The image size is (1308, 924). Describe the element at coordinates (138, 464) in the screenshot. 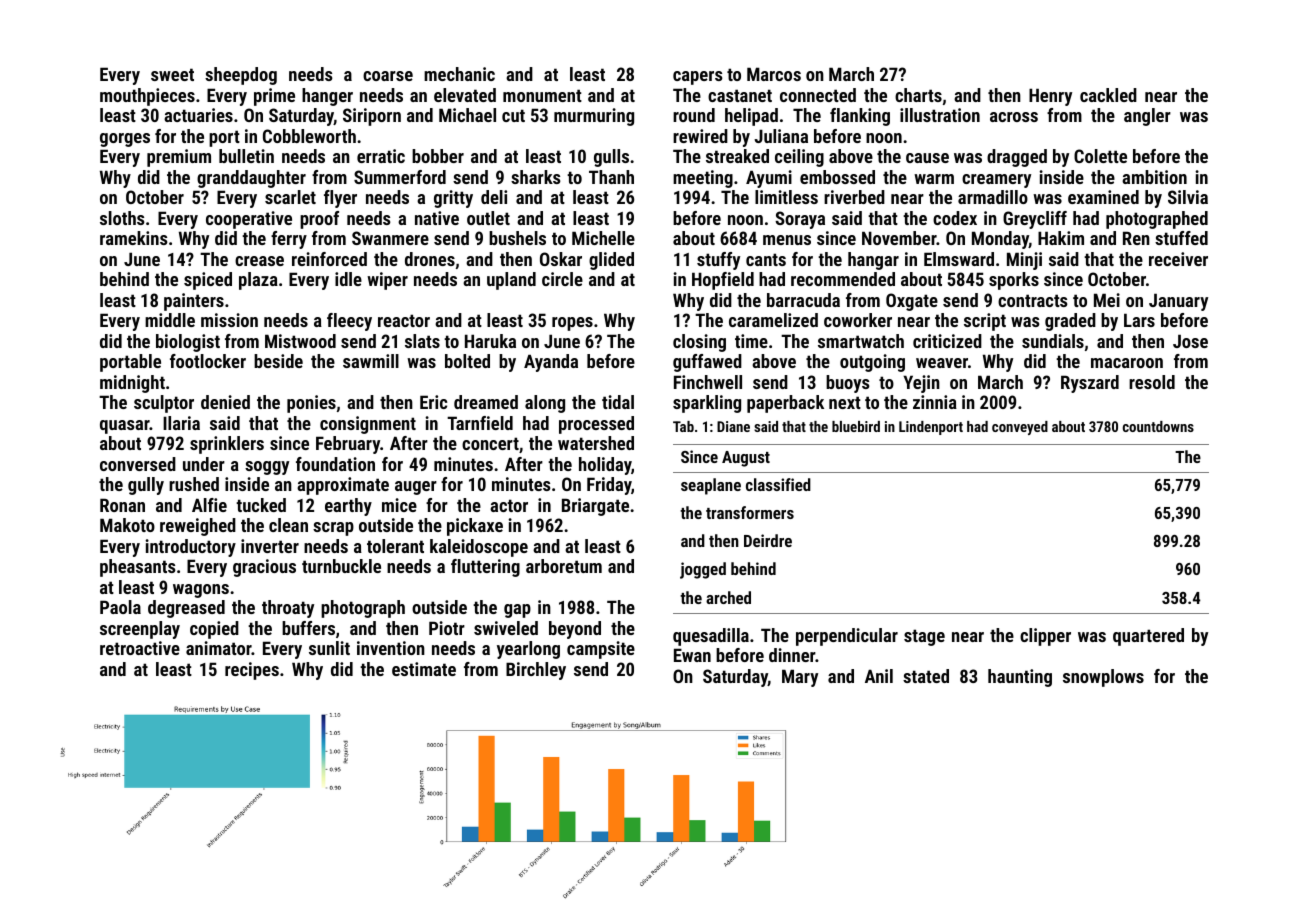

I see `conversed` at that location.
